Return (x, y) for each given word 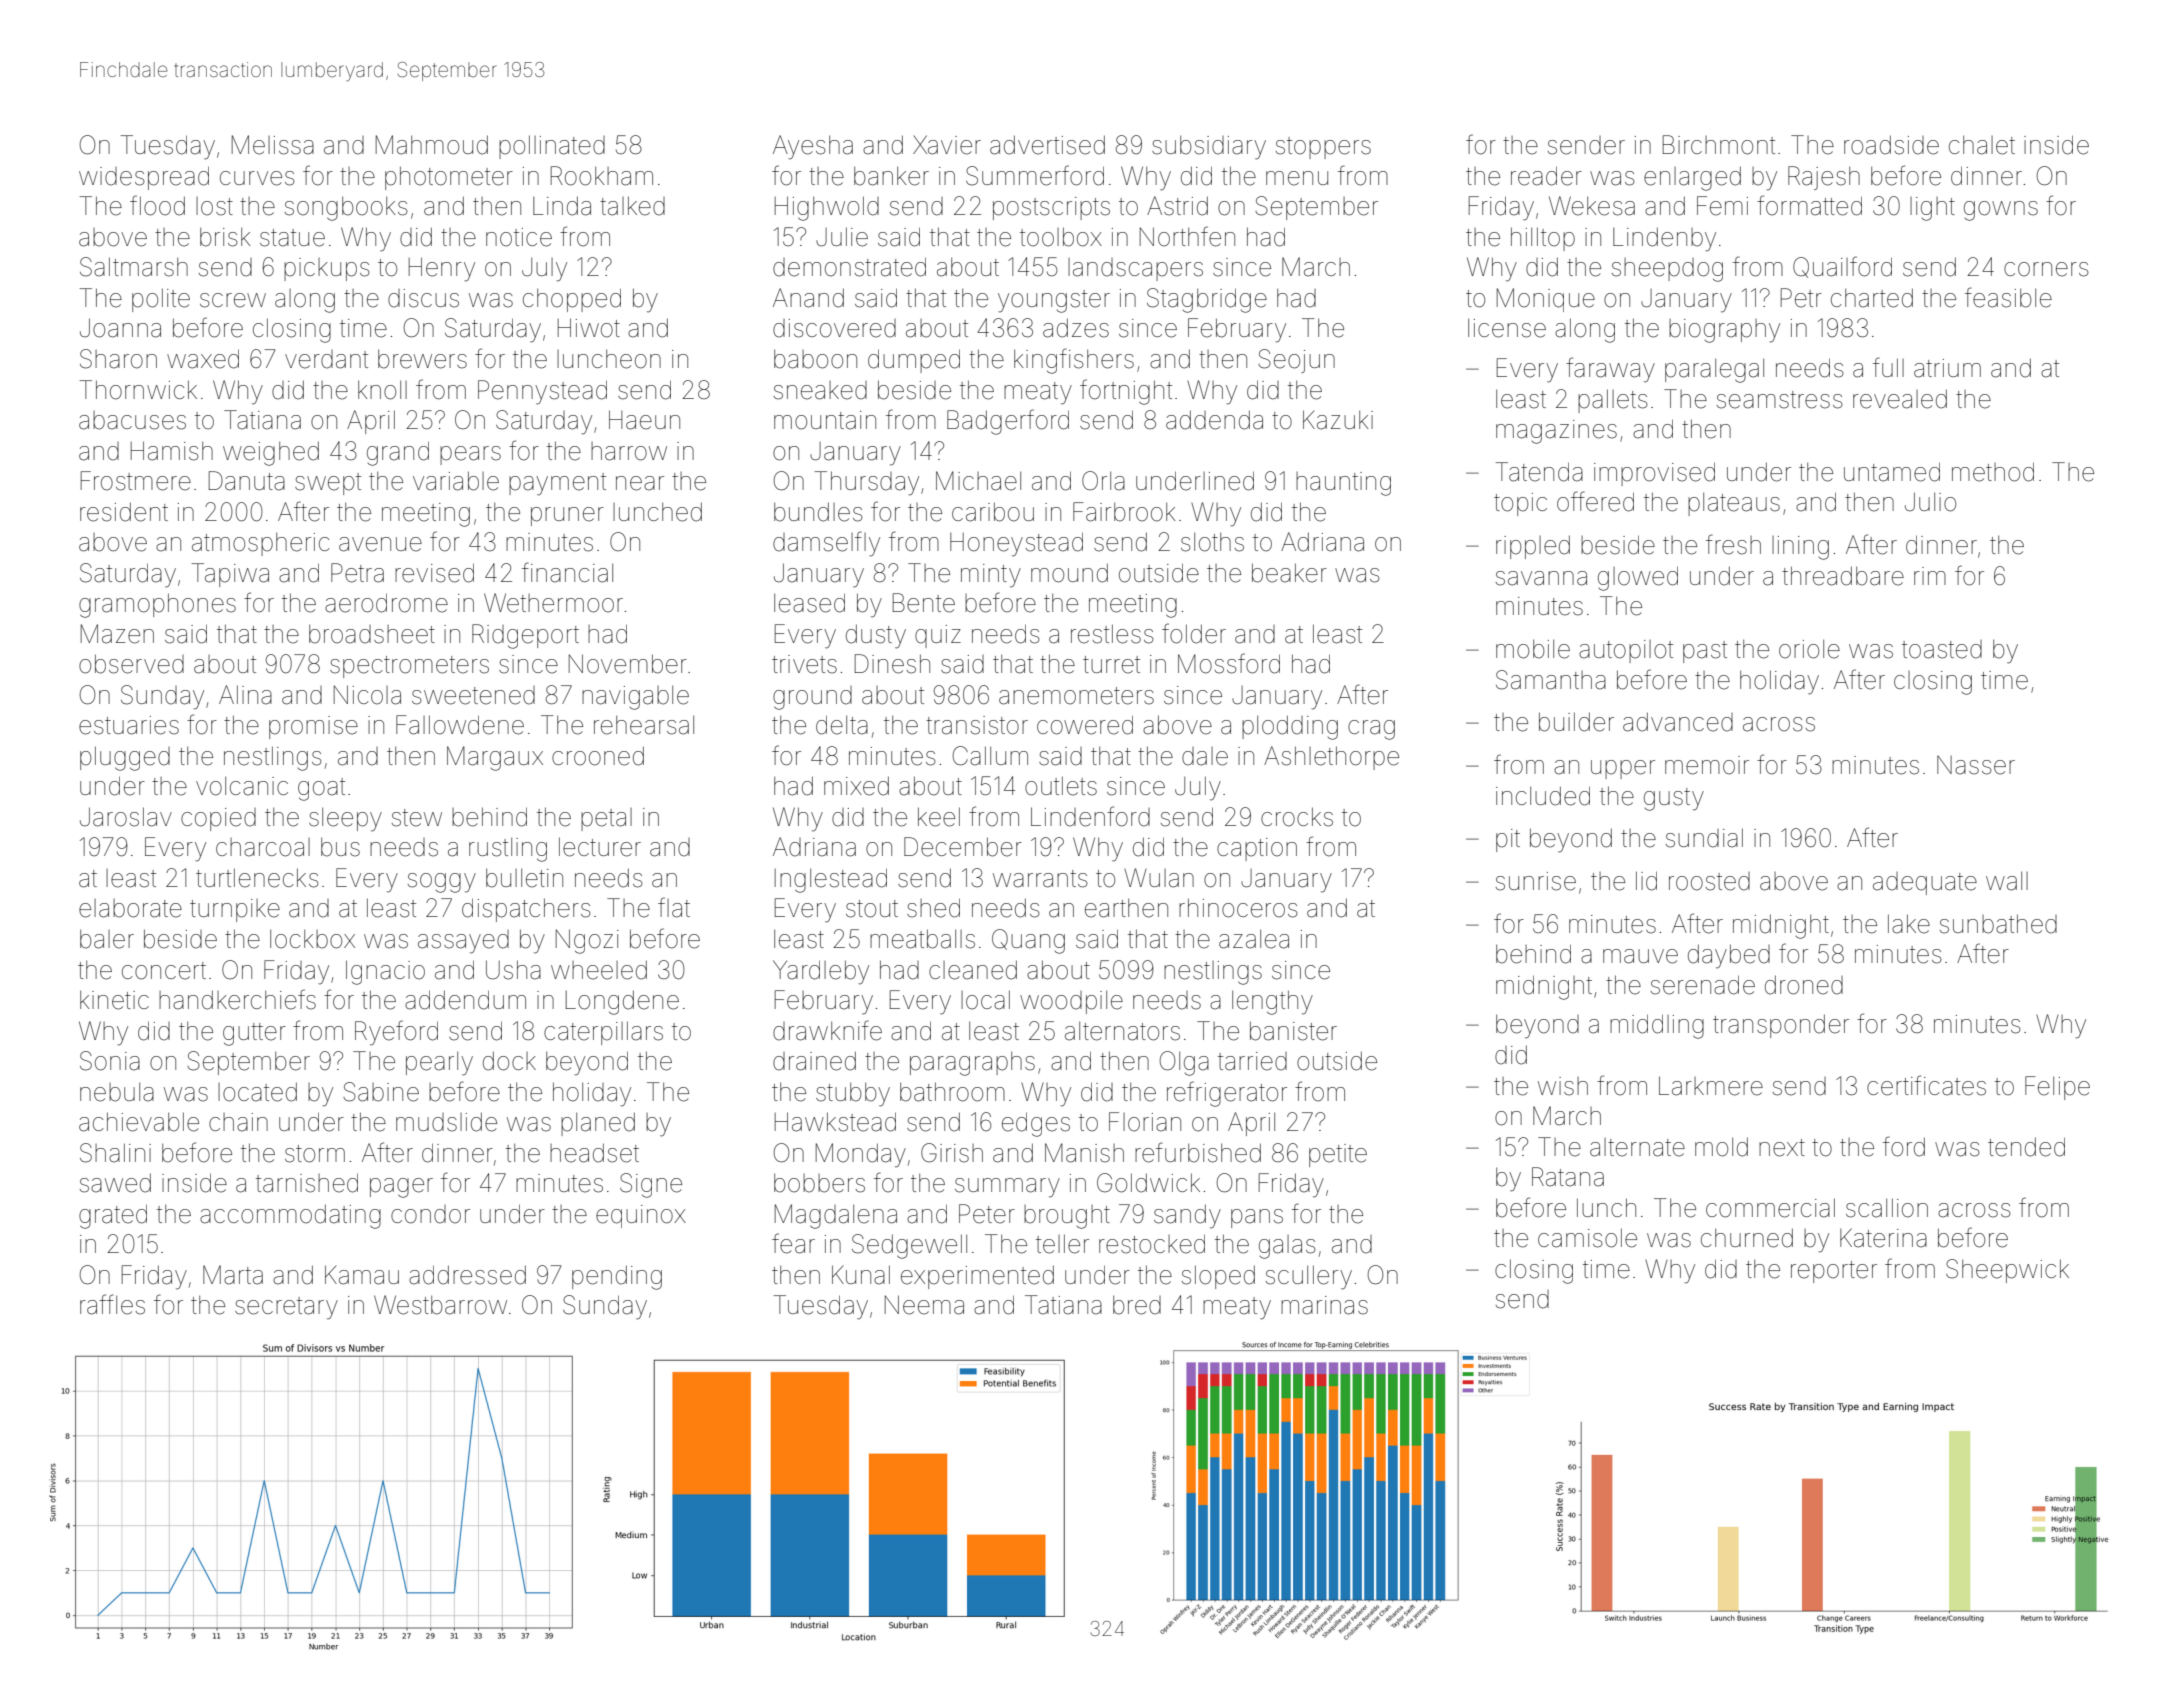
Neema (924, 1305)
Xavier (947, 145)
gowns (2001, 211)
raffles (112, 1304)
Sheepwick (2007, 1271)
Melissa (273, 145)
